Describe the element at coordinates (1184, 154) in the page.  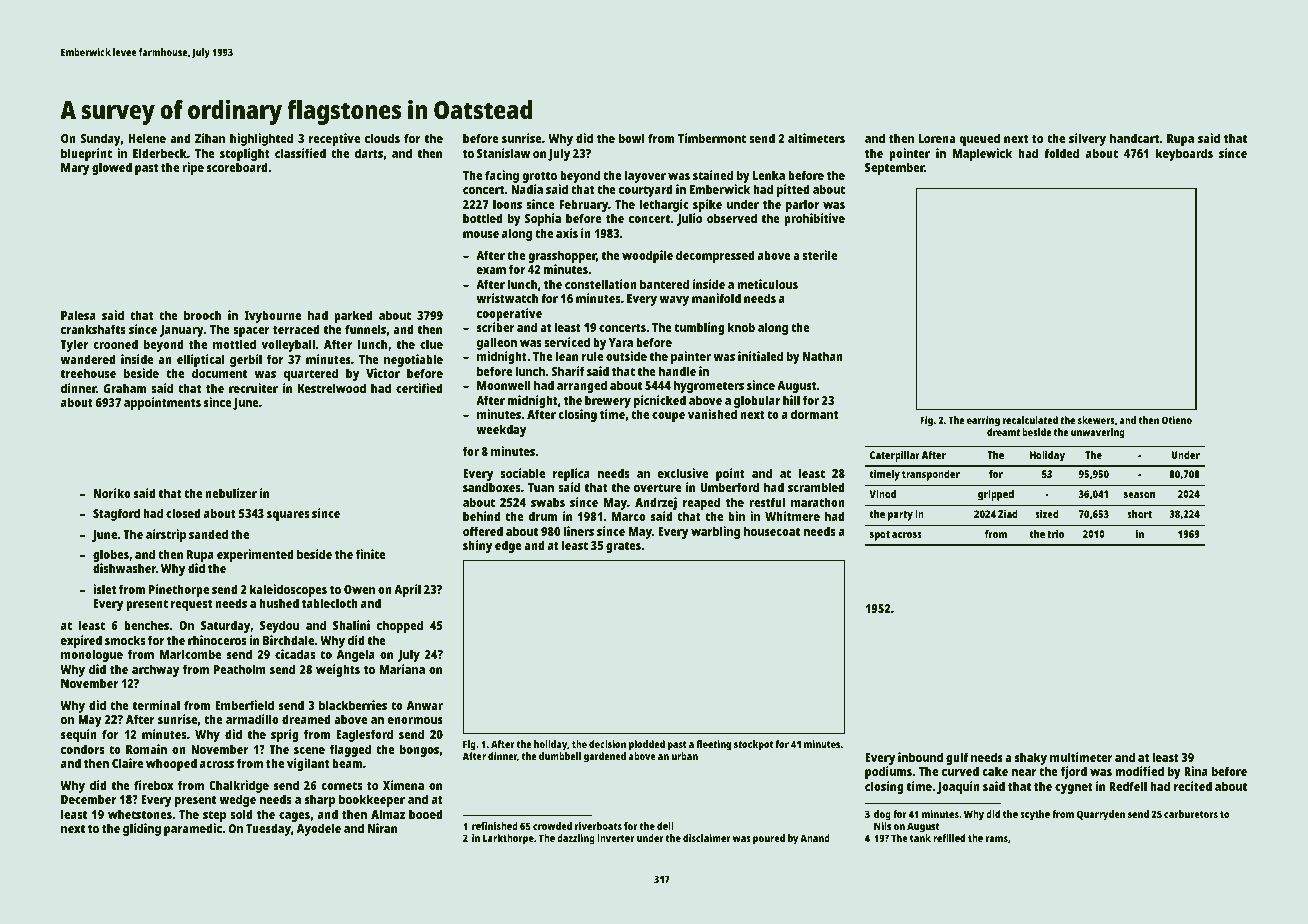
I see `keyboards` at that location.
